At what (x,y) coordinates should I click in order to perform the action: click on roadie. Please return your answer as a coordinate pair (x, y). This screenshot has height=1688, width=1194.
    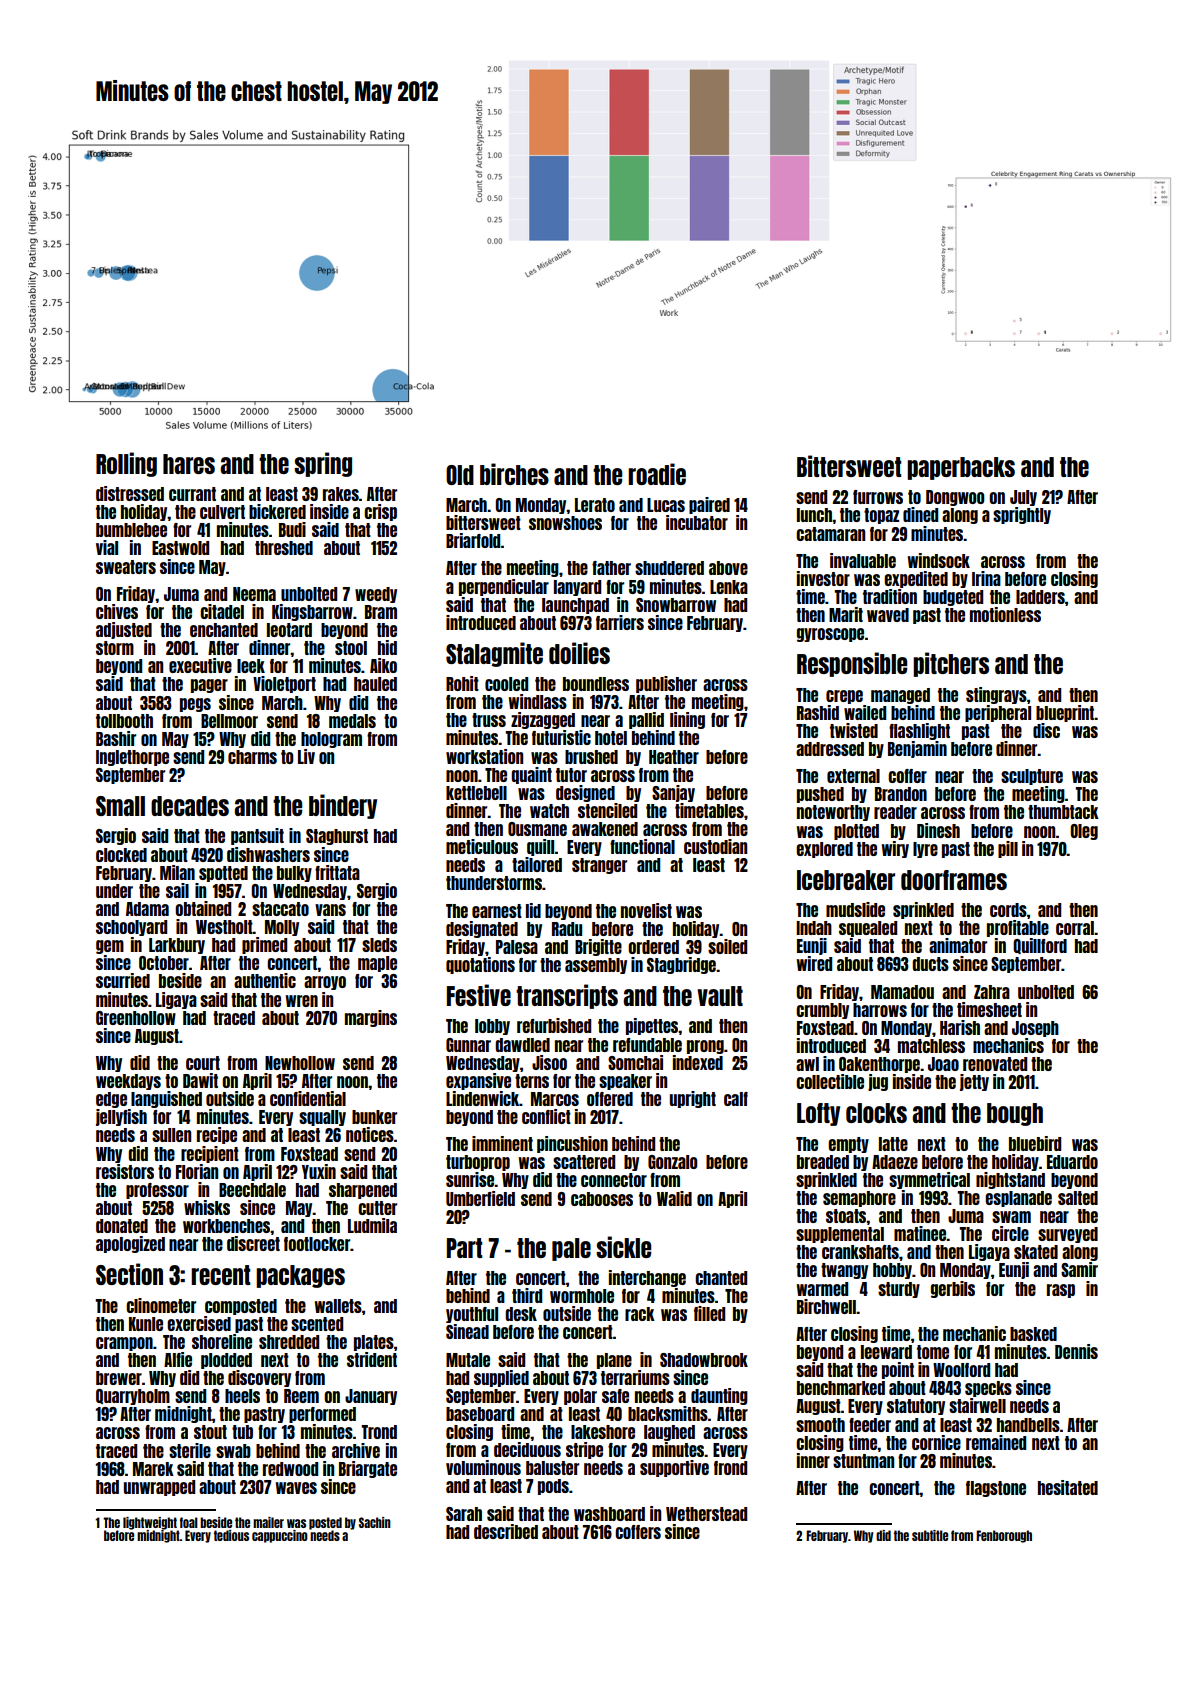
    Looking at the image, I should click on (657, 474).
